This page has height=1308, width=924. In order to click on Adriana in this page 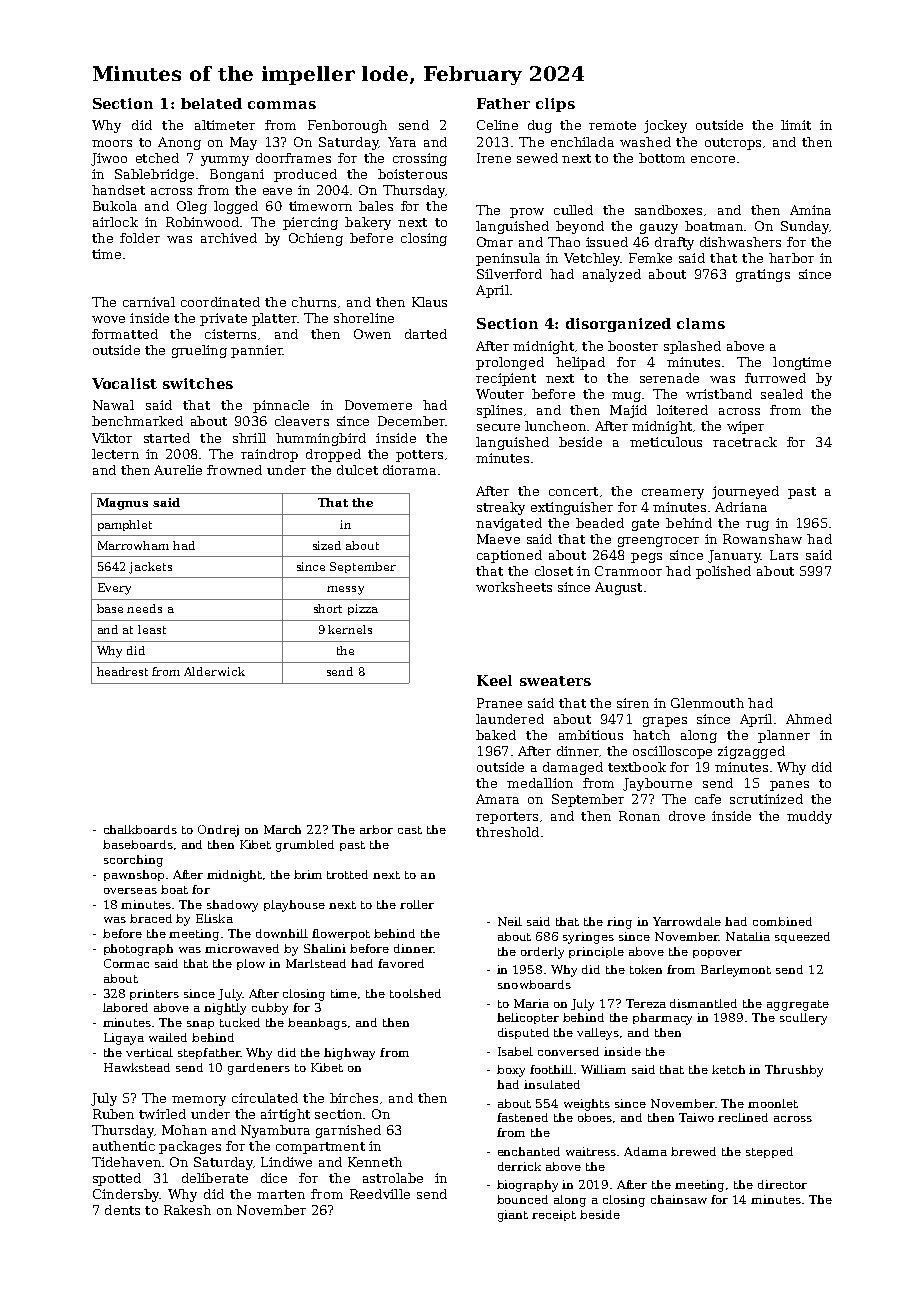, I will do `click(741, 507)`.
